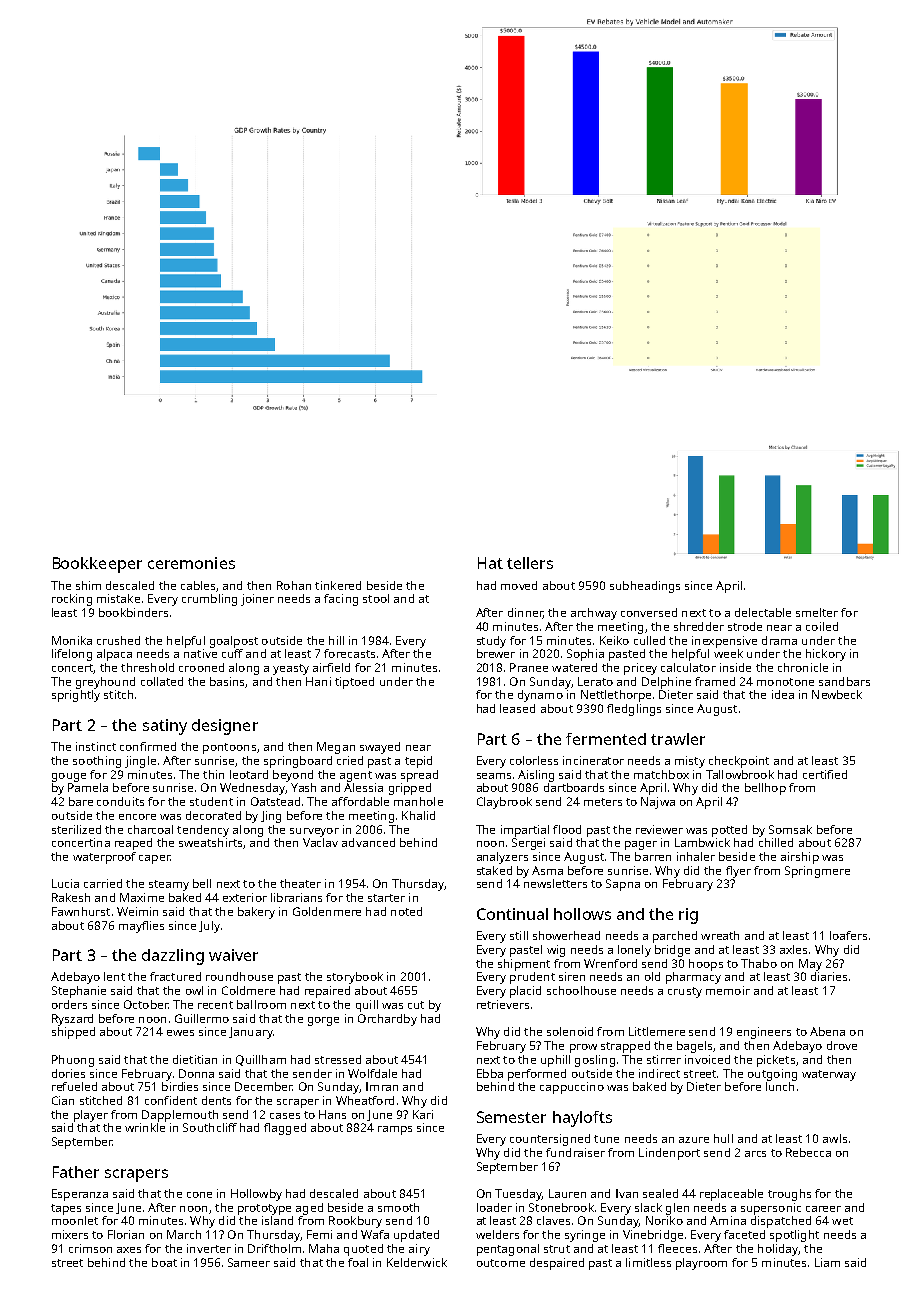  I want to click on tellers, so click(530, 563).
